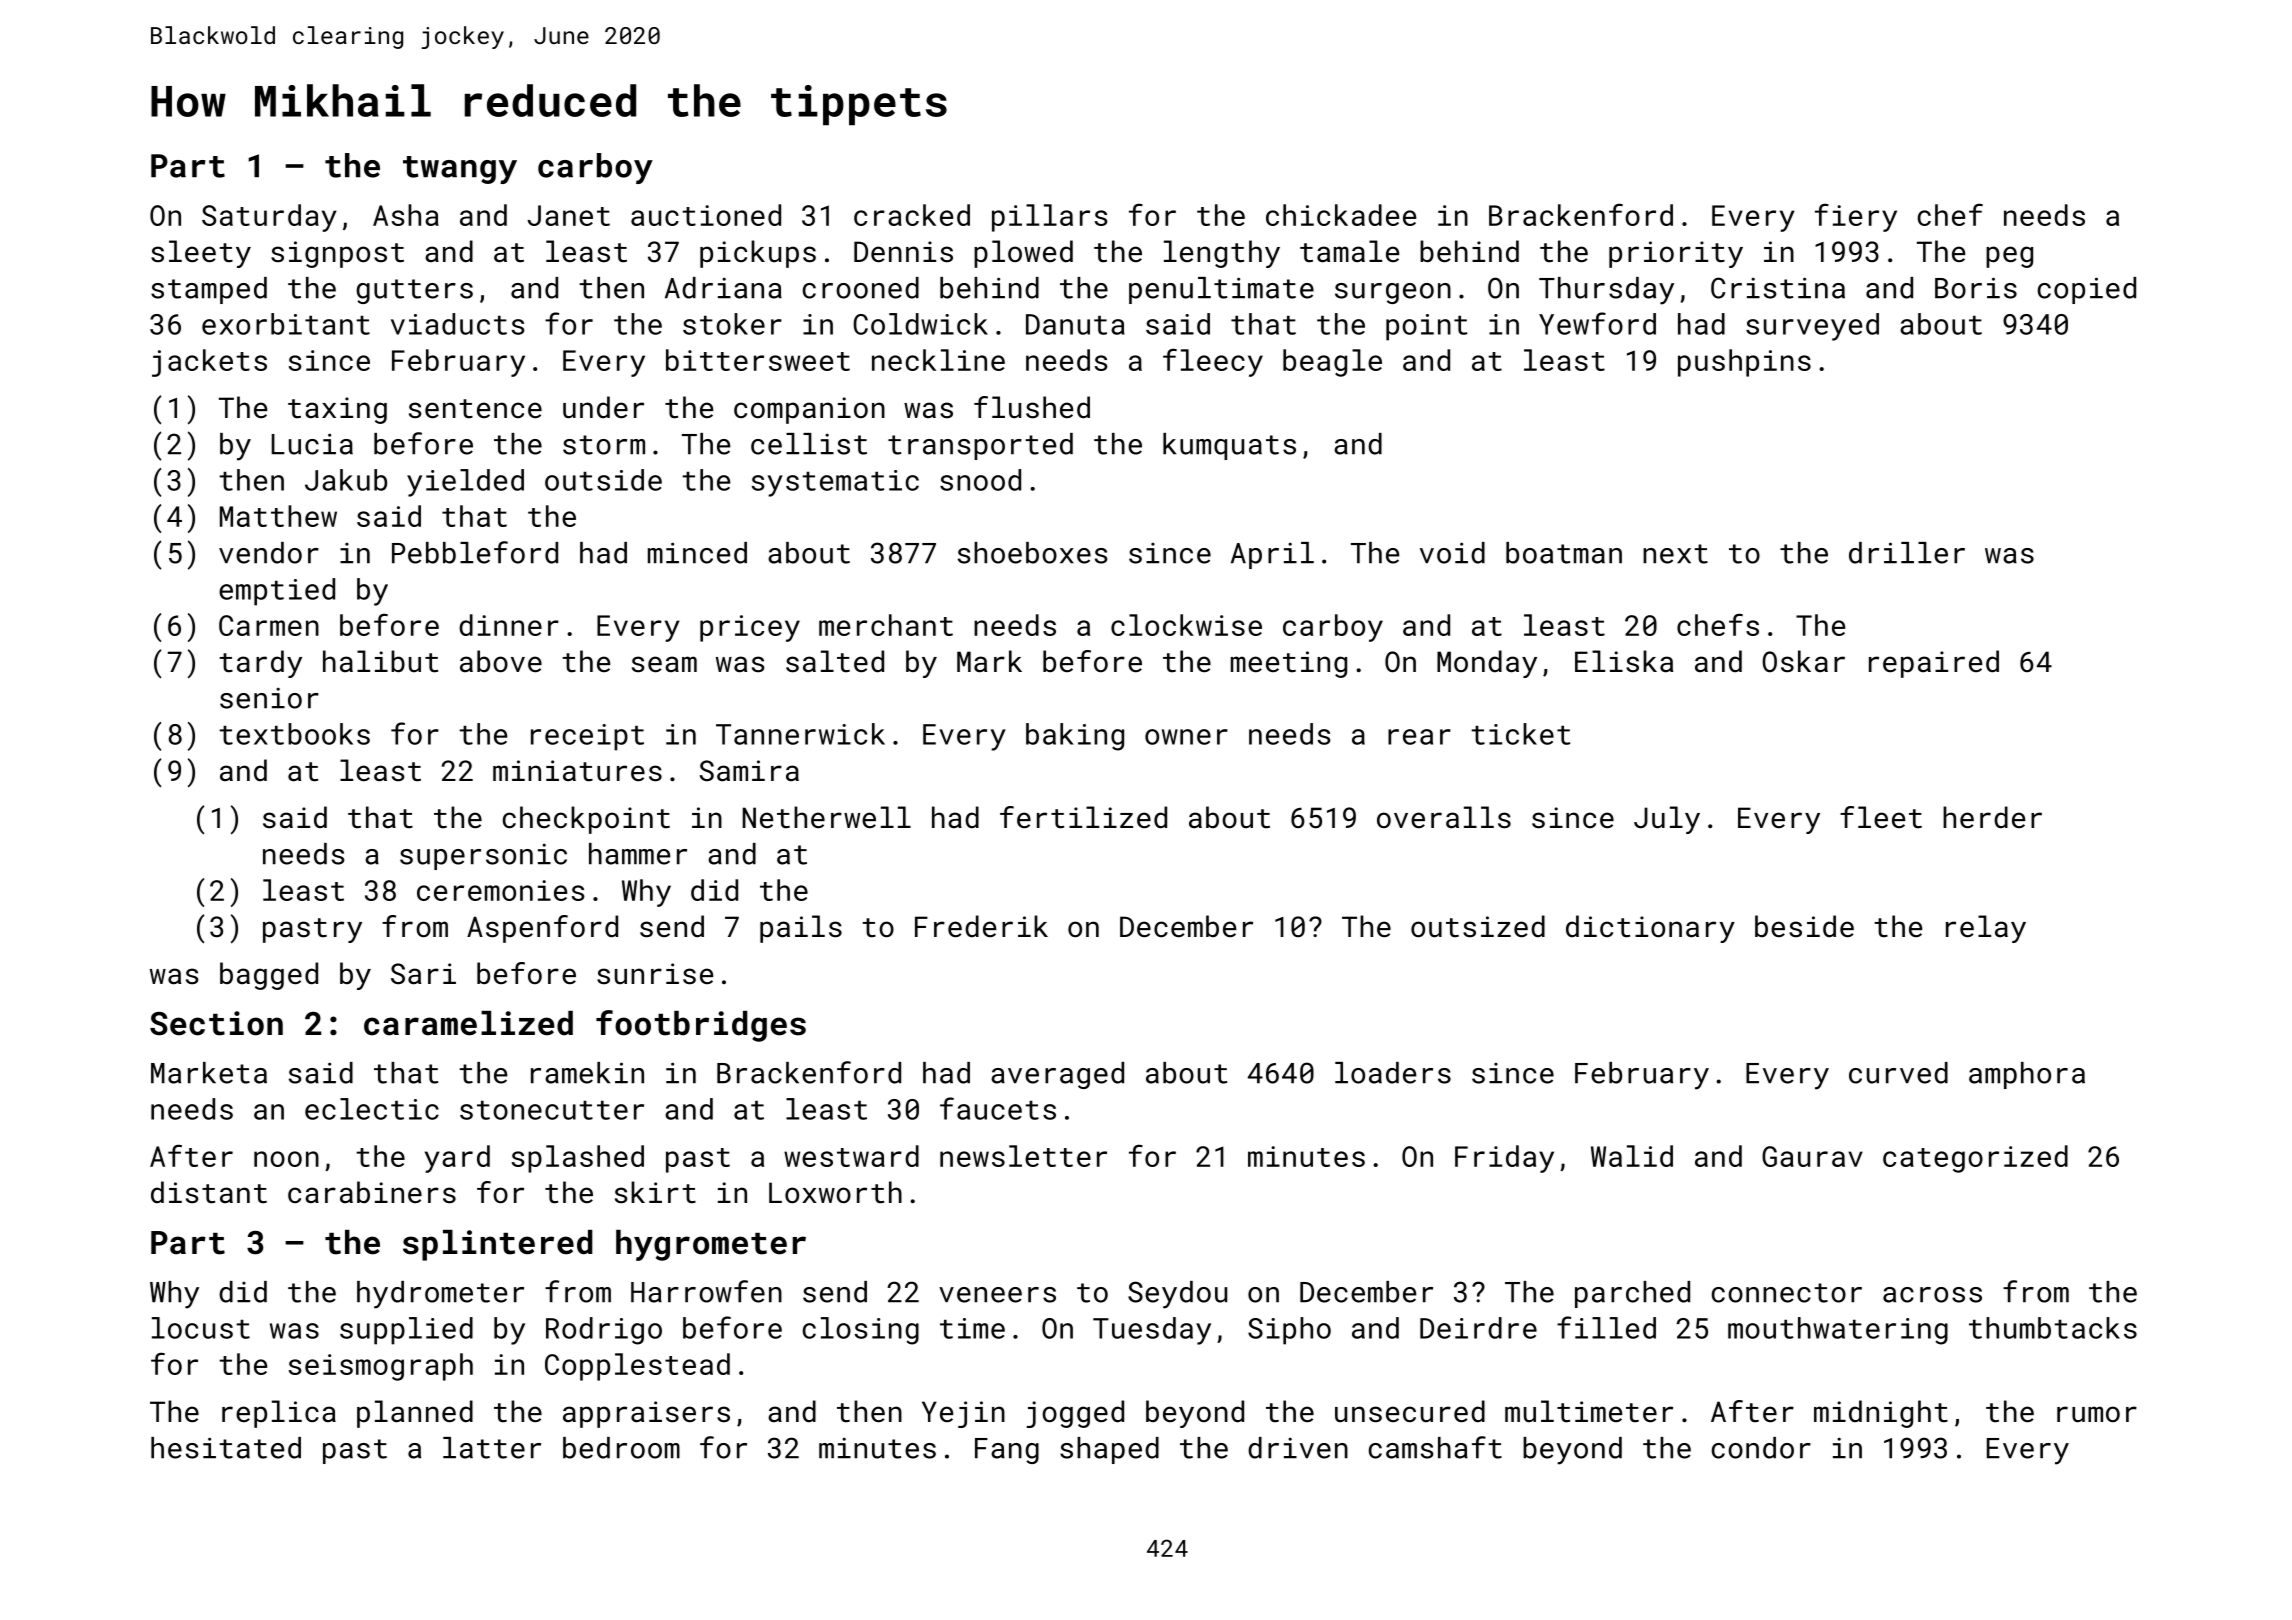  What do you see at coordinates (501, 661) in the screenshot?
I see `above` at bounding box center [501, 661].
